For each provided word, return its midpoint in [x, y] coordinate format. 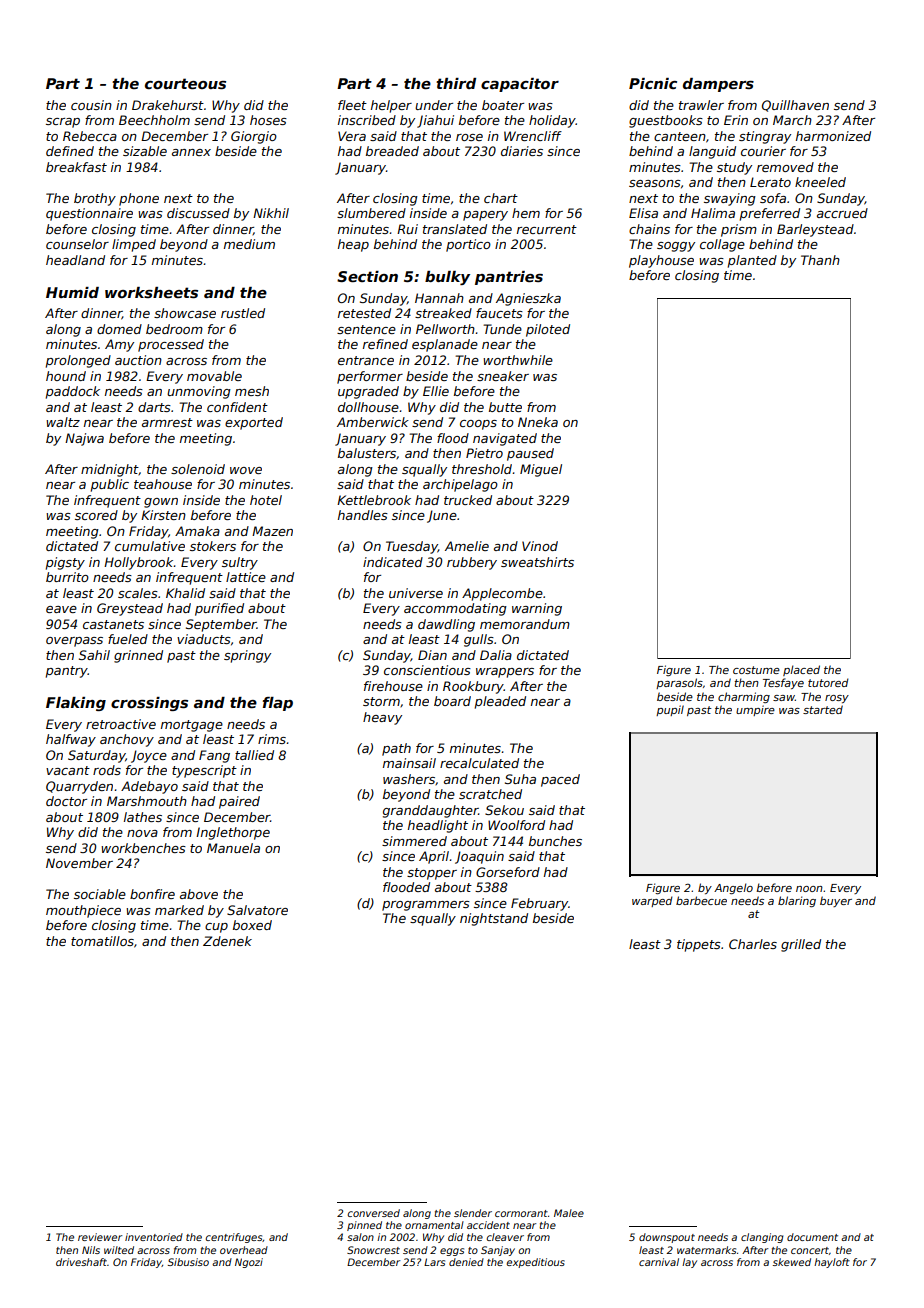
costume [756, 670]
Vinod [540, 546]
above [199, 894]
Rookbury [473, 687]
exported [254, 423]
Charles [753, 944]
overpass [74, 642]
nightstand [494, 919]
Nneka [538, 422]
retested [364, 313]
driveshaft [81, 1262]
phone [139, 199]
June [442, 516]
